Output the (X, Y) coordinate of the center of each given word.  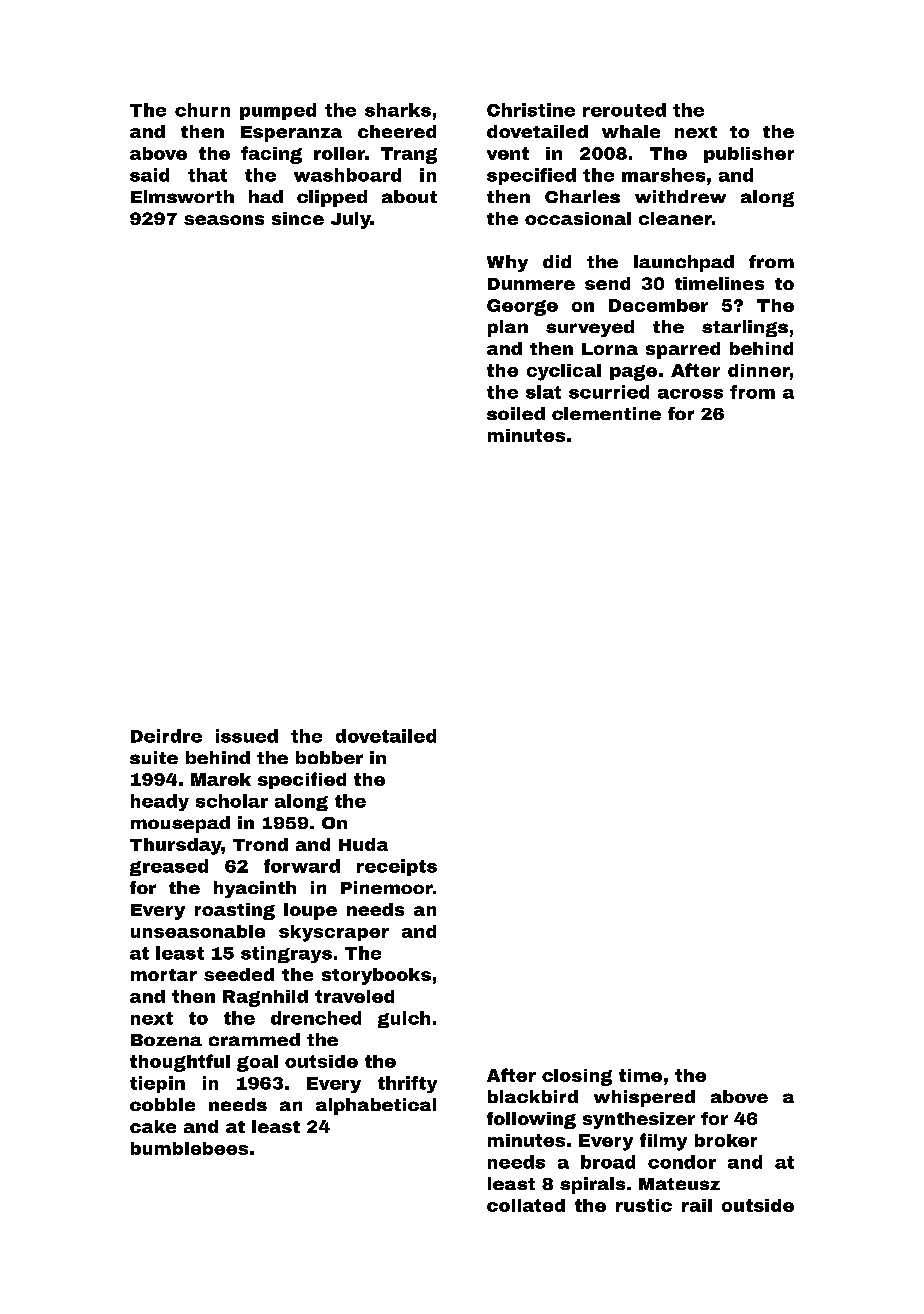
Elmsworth (182, 196)
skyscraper (334, 933)
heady (160, 802)
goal (257, 1063)
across (690, 394)
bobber (329, 757)
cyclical (564, 372)
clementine (606, 413)
